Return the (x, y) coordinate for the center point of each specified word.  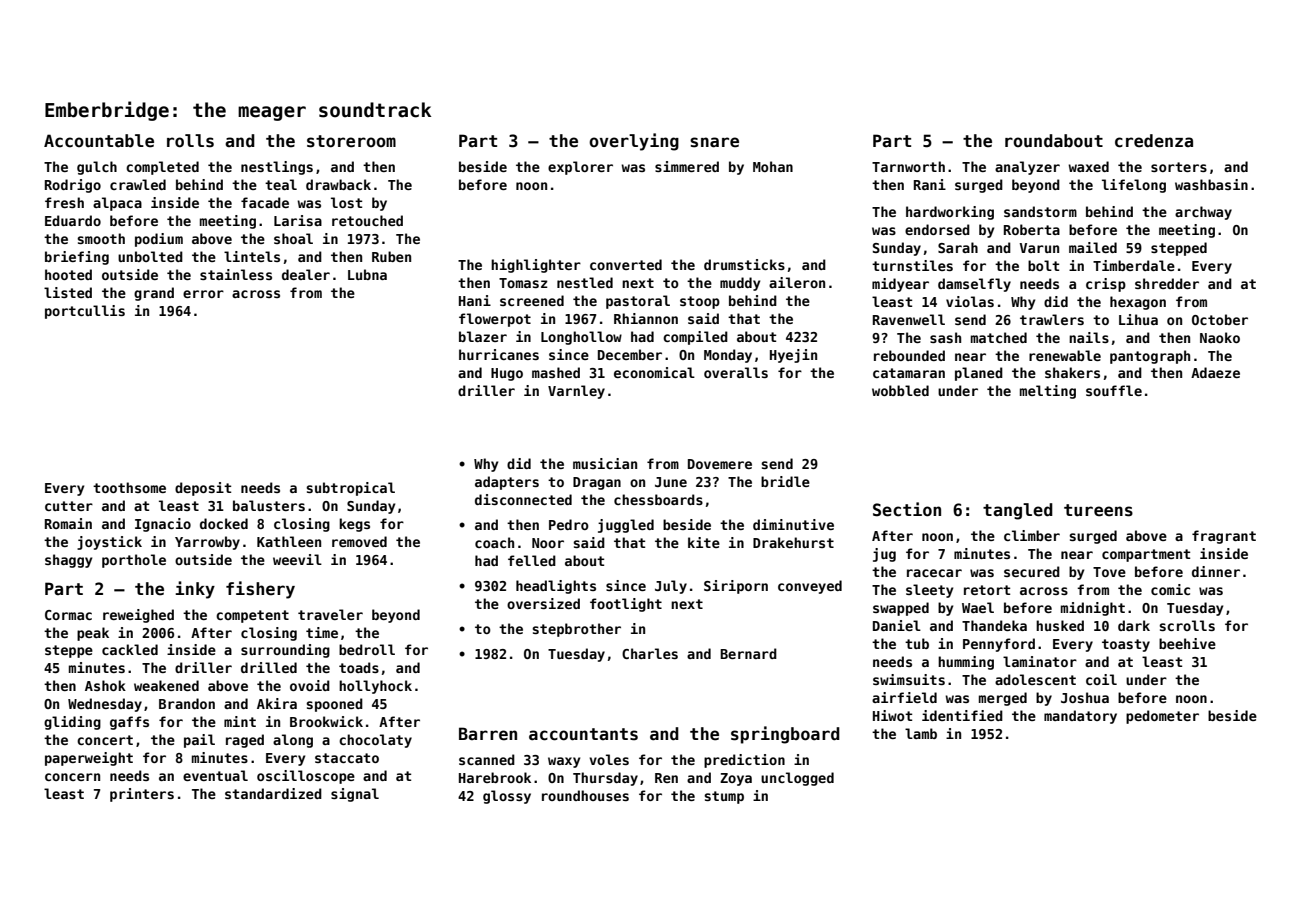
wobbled (900, 390)
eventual (215, 775)
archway (1203, 213)
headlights (556, 587)
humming (966, 663)
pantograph (1150, 357)
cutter (69, 506)
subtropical (350, 489)
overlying (634, 142)
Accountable (99, 141)
